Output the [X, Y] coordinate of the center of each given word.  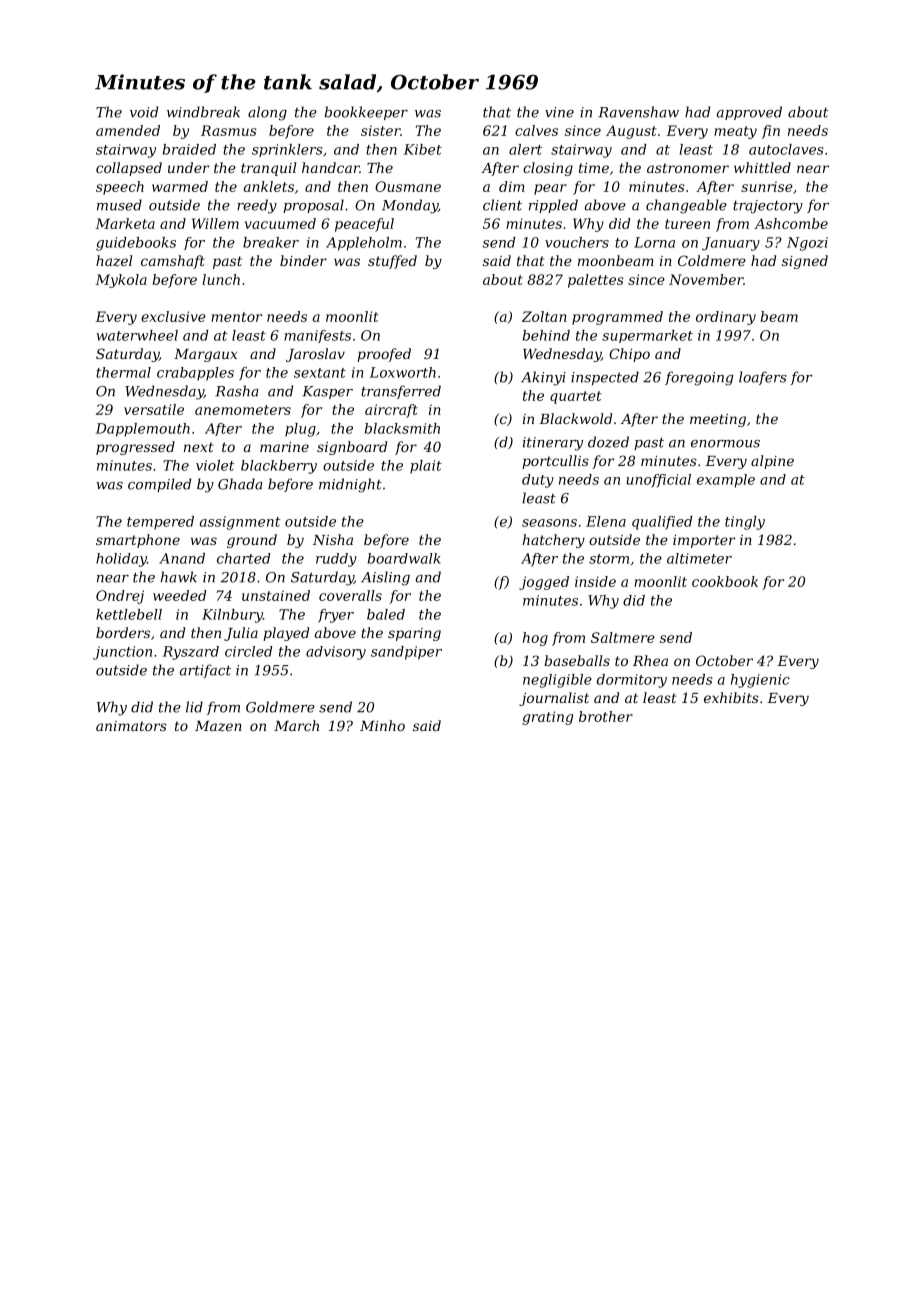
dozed [608, 442]
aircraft [391, 411]
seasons [549, 523]
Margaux [205, 355]
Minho [382, 725]
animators [131, 726]
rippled [553, 206]
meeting [718, 420]
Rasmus [229, 130]
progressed [135, 448]
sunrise [767, 186]
